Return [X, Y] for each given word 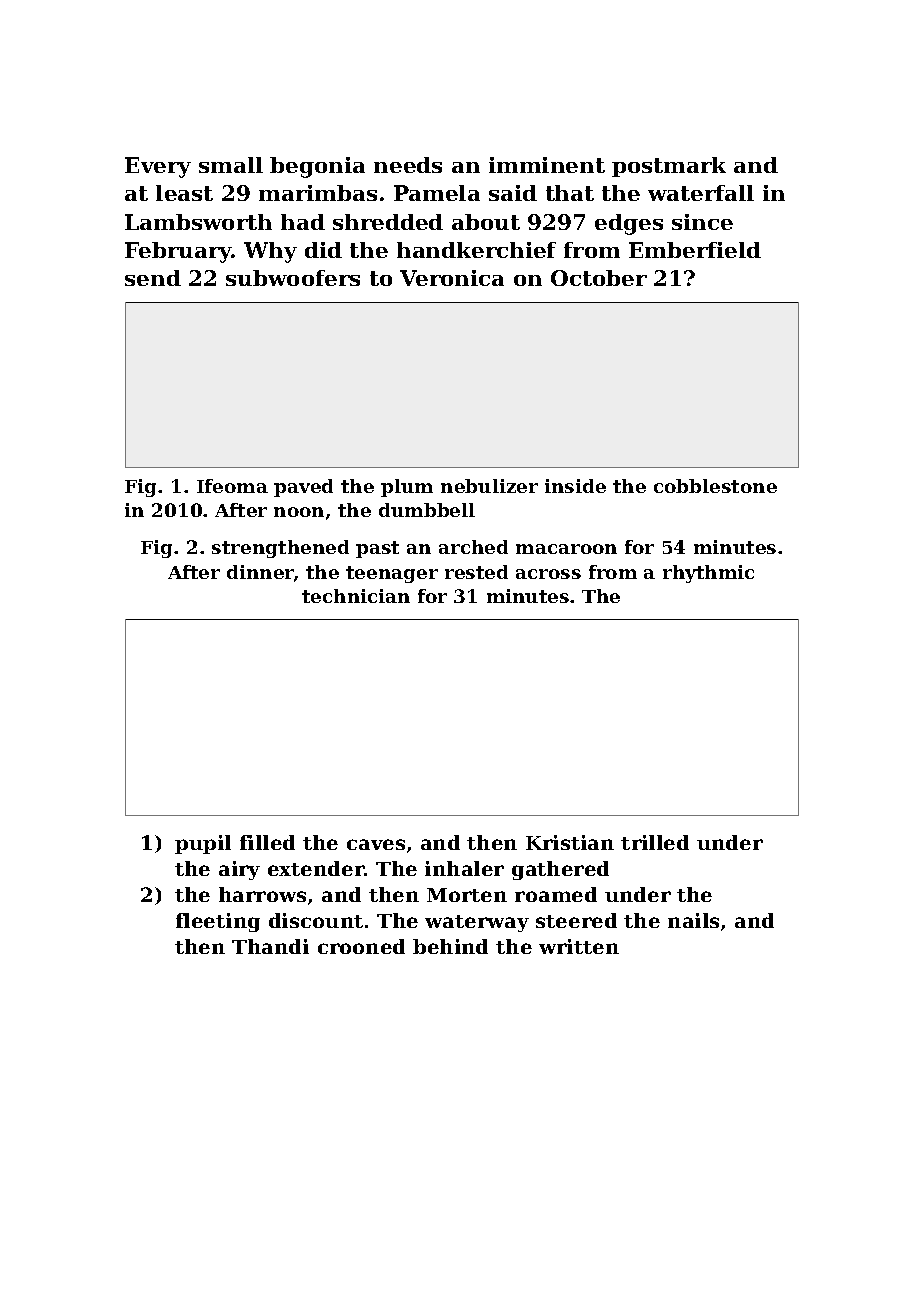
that [570, 193]
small [231, 165]
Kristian [570, 842]
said [513, 193]
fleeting [218, 922]
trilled [655, 842]
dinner [260, 572]
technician [356, 596]
